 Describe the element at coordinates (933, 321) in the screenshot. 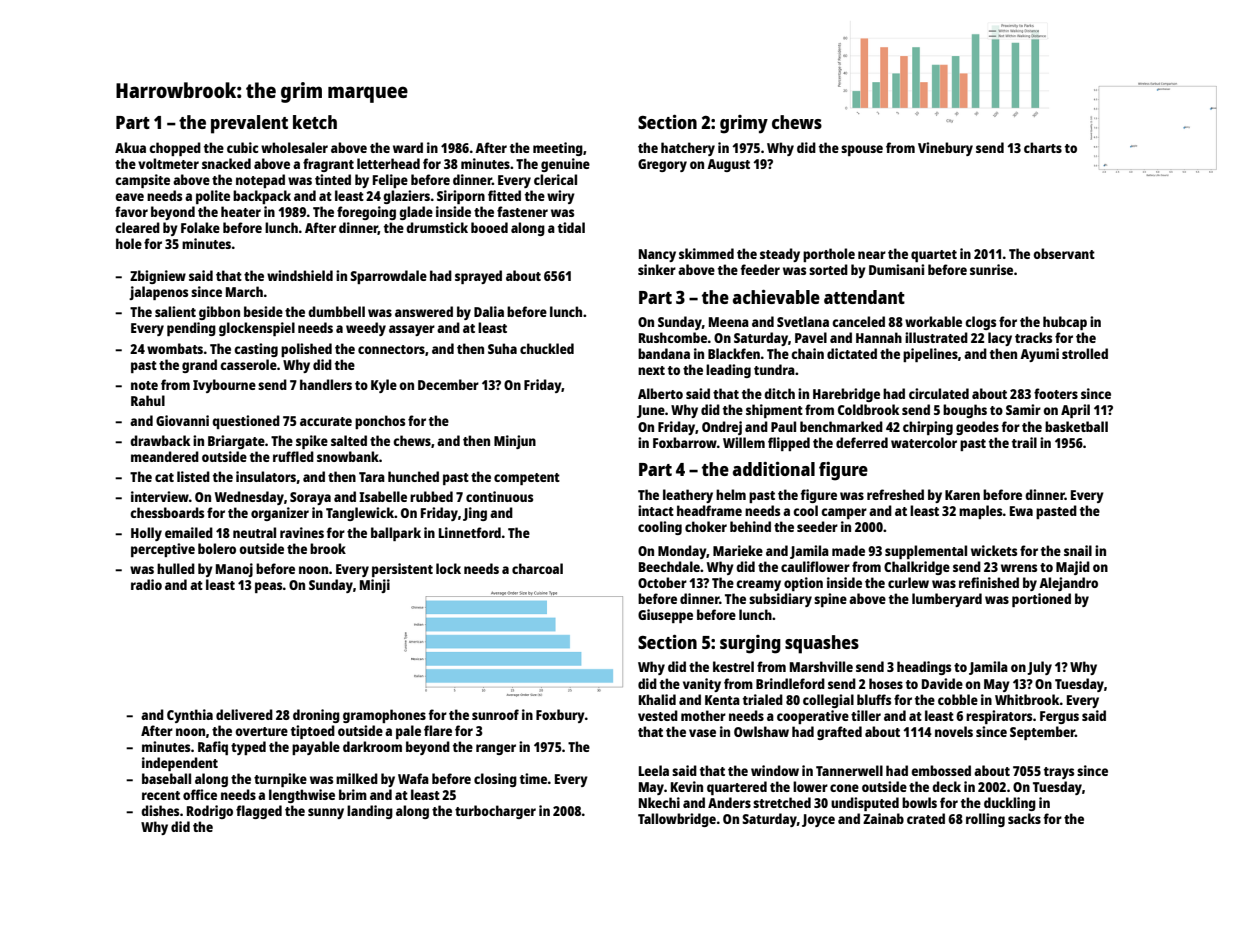

I see `workable` at that location.
